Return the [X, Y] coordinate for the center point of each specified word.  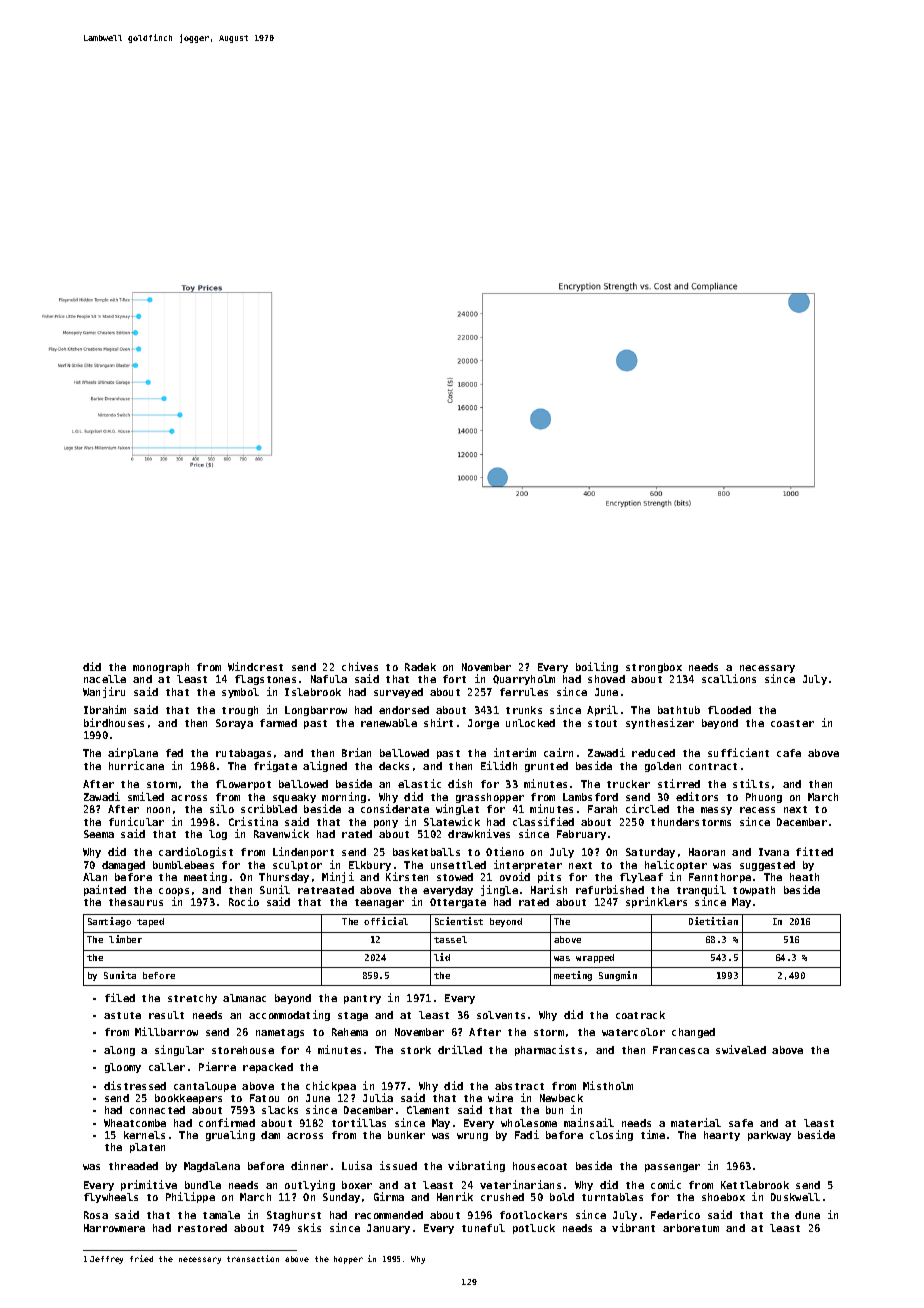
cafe [789, 753]
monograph [161, 668]
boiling [597, 667]
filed [120, 997]
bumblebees [183, 865]
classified [543, 821]
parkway [769, 1136]
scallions [729, 678]
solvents [501, 1015]
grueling [230, 1135]
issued [398, 1165]
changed [693, 1033]
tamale [221, 1215]
